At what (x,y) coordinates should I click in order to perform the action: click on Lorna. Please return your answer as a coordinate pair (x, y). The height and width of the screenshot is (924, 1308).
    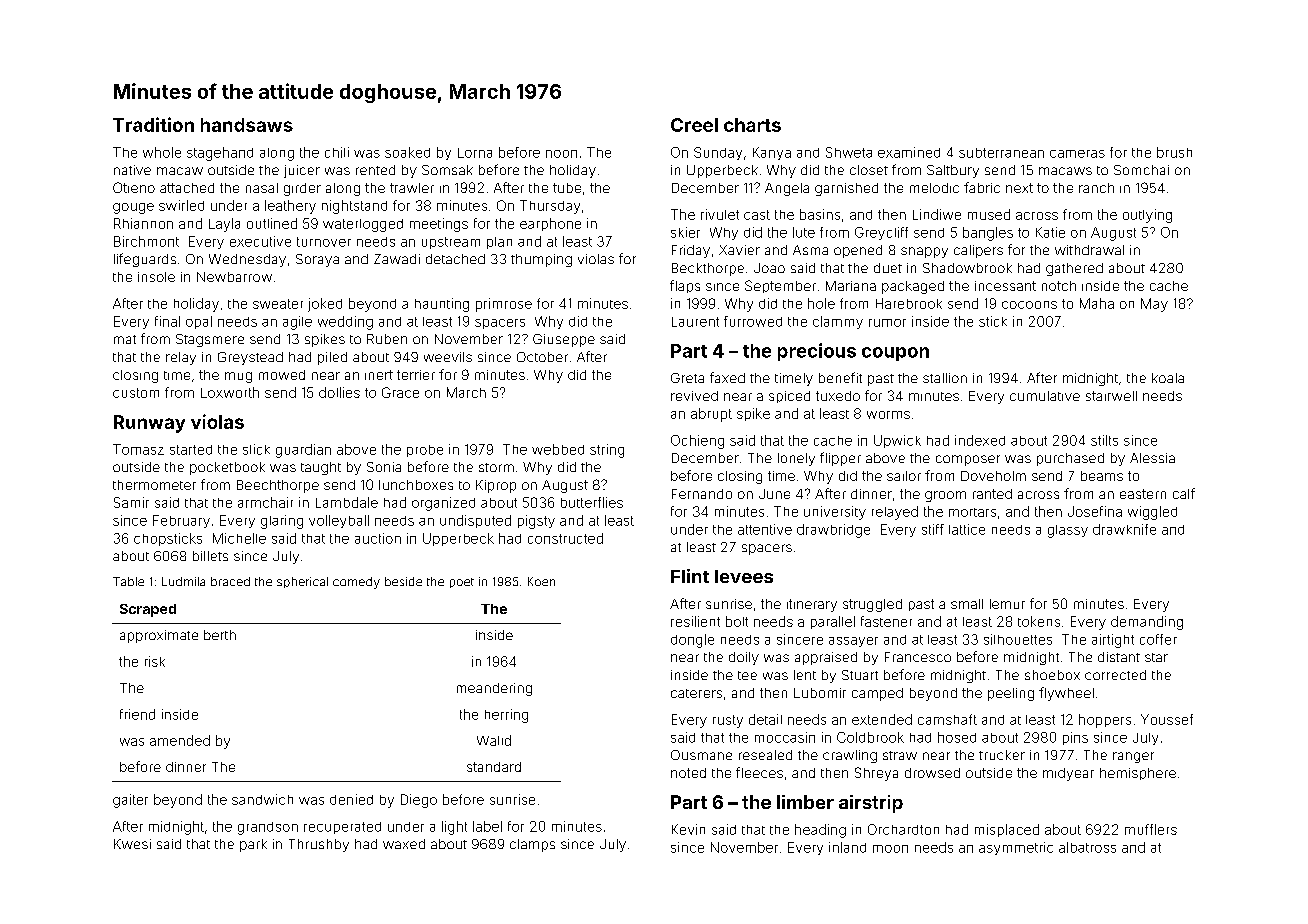
    Looking at the image, I should click on (475, 153).
